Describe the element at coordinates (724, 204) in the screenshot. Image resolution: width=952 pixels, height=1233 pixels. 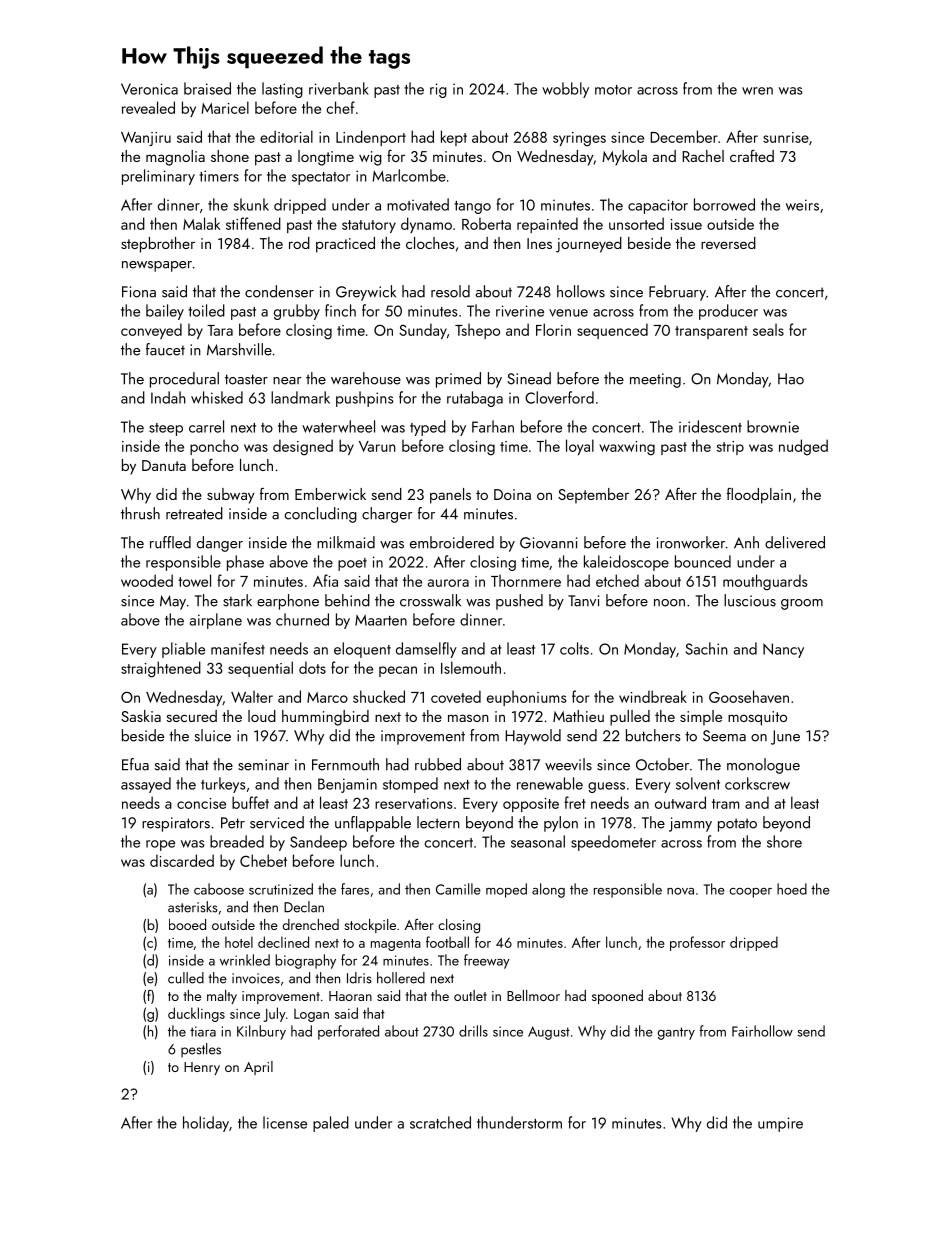
I see `borrowed` at that location.
